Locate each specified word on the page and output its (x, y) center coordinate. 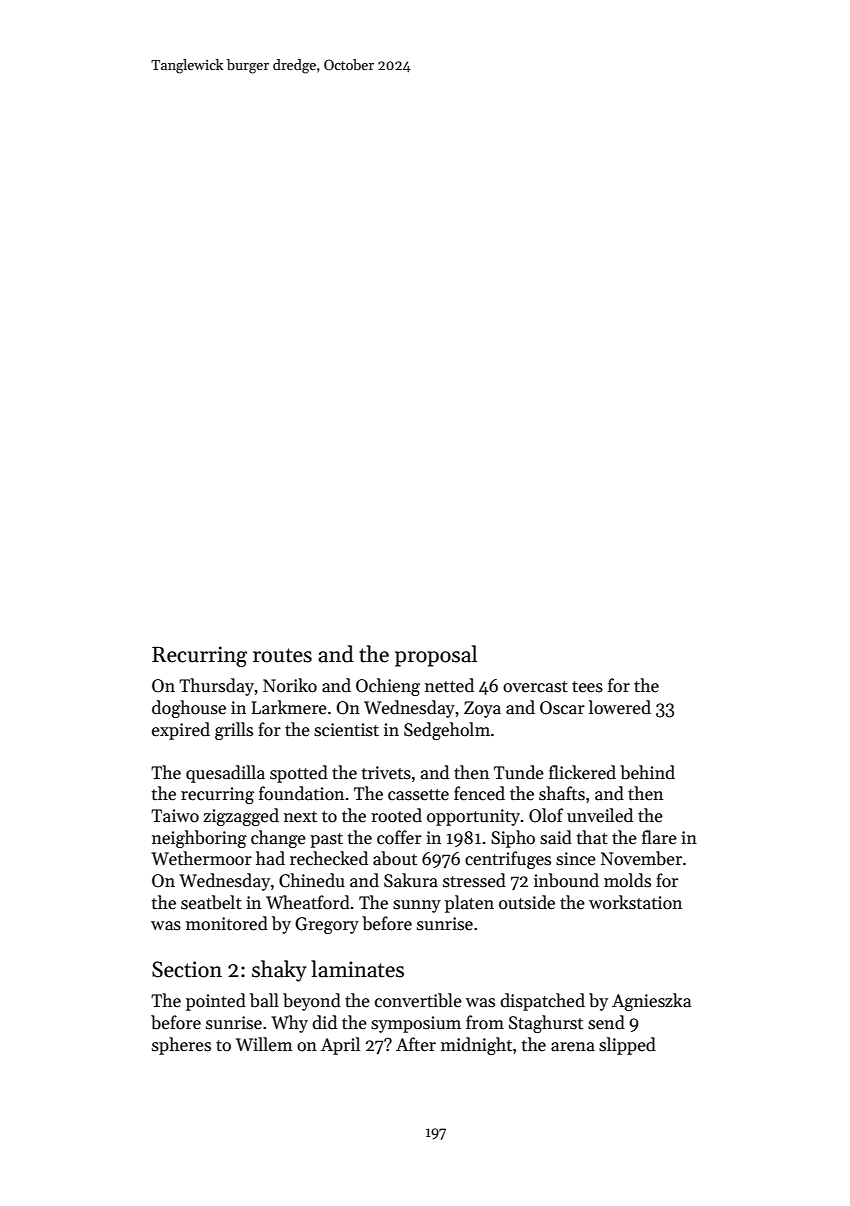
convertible (418, 1000)
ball (264, 1000)
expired (181, 731)
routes (282, 655)
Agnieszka (651, 1002)
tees (587, 687)
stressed (474, 880)
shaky (279, 971)
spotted (299, 774)
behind (647, 772)
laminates (357, 969)
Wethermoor (201, 858)
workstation (635, 902)
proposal (436, 656)
